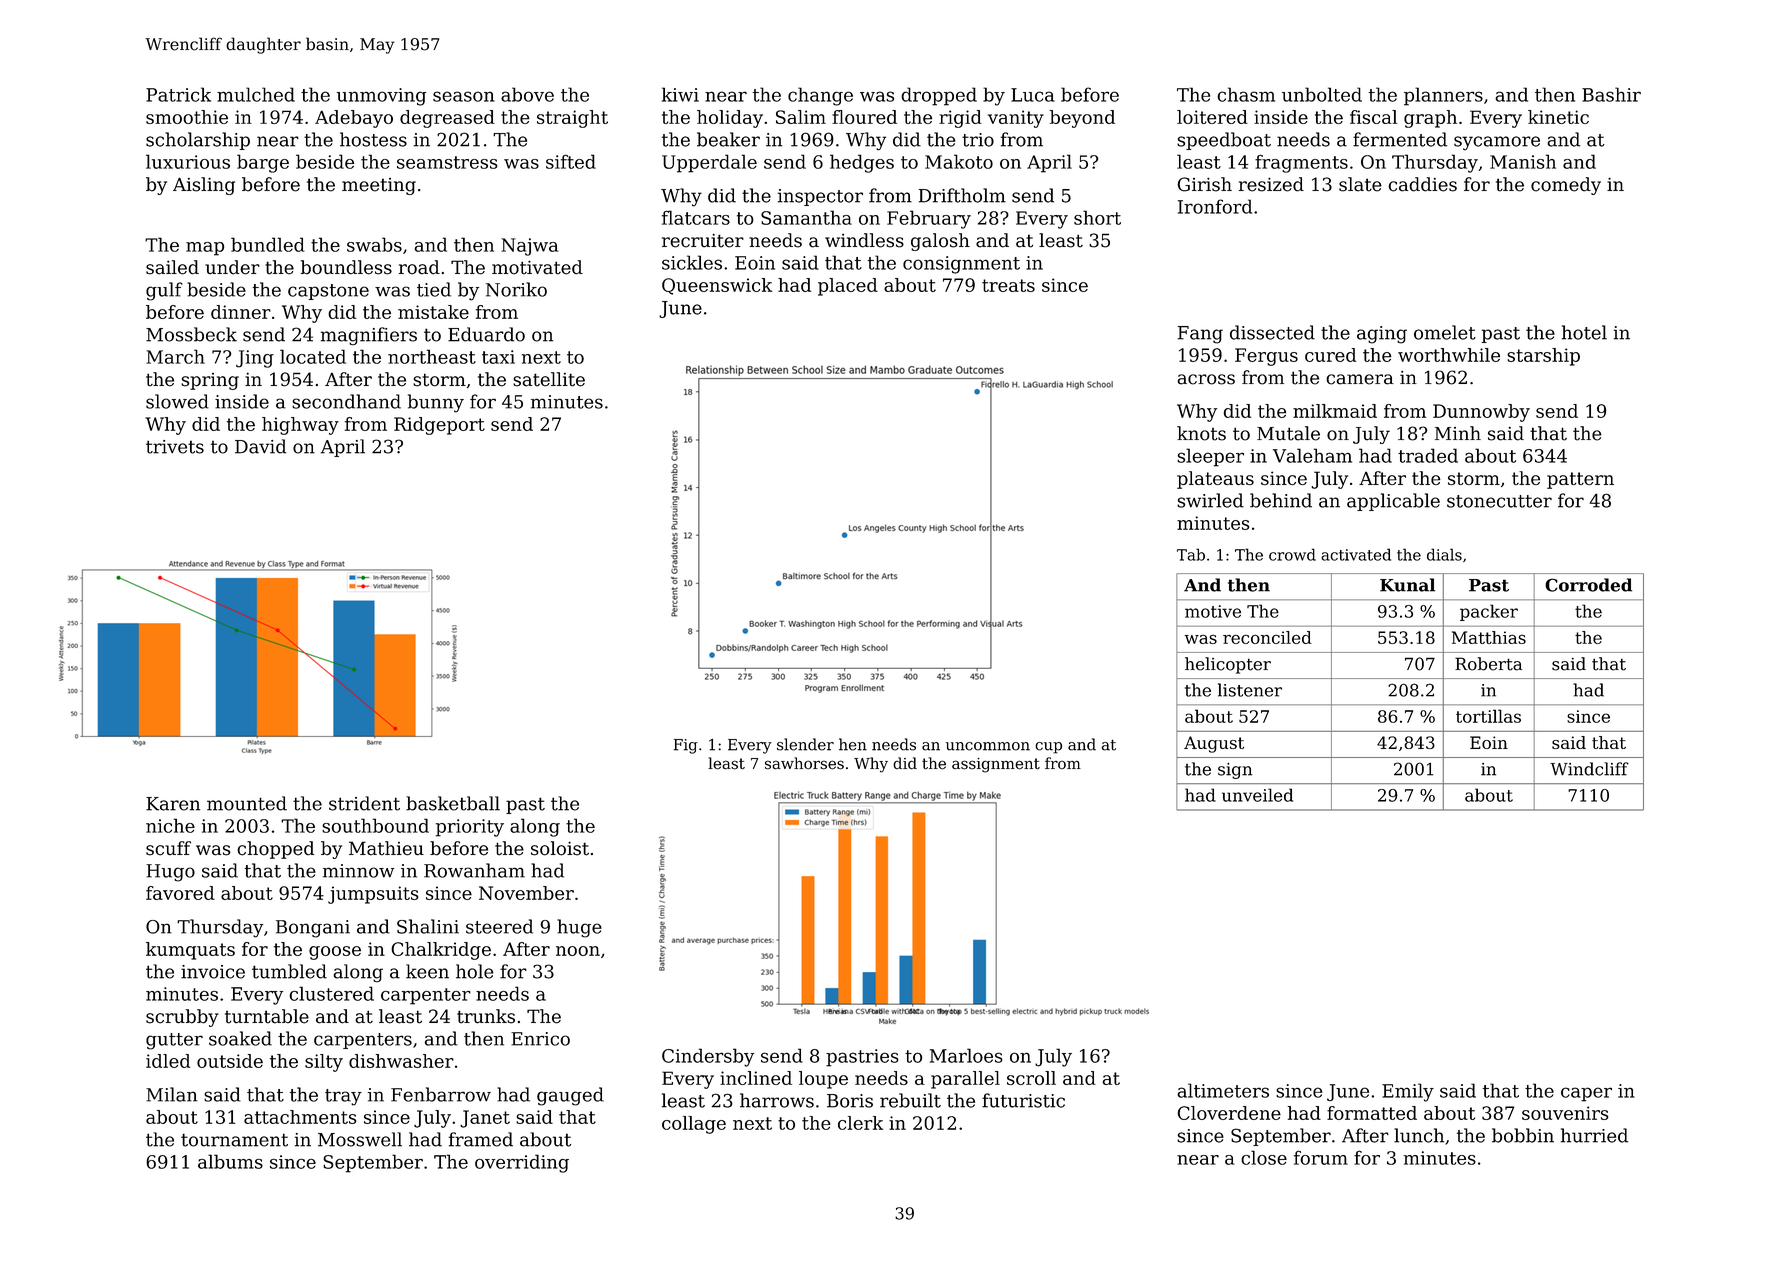  Describe the element at coordinates (804, 763) in the document. I see `sawhorses` at that location.
